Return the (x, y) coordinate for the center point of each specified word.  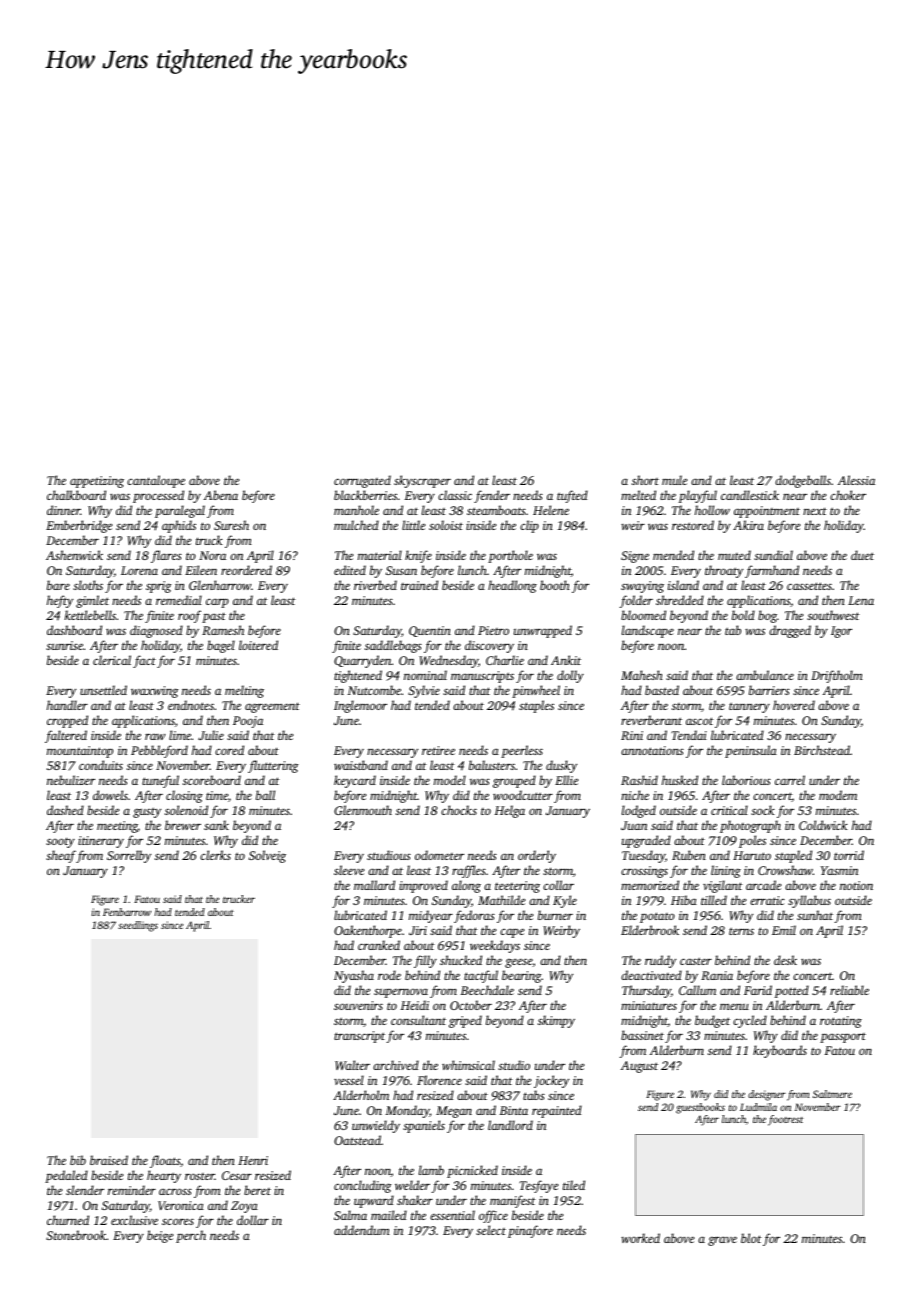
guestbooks (700, 1108)
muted (734, 555)
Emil (784, 930)
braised (109, 1160)
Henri (253, 1160)
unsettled (103, 690)
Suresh (231, 525)
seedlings (138, 926)
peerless (522, 751)
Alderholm (361, 1095)
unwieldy (376, 1126)
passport (843, 1038)
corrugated (362, 481)
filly (425, 961)
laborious (746, 780)
